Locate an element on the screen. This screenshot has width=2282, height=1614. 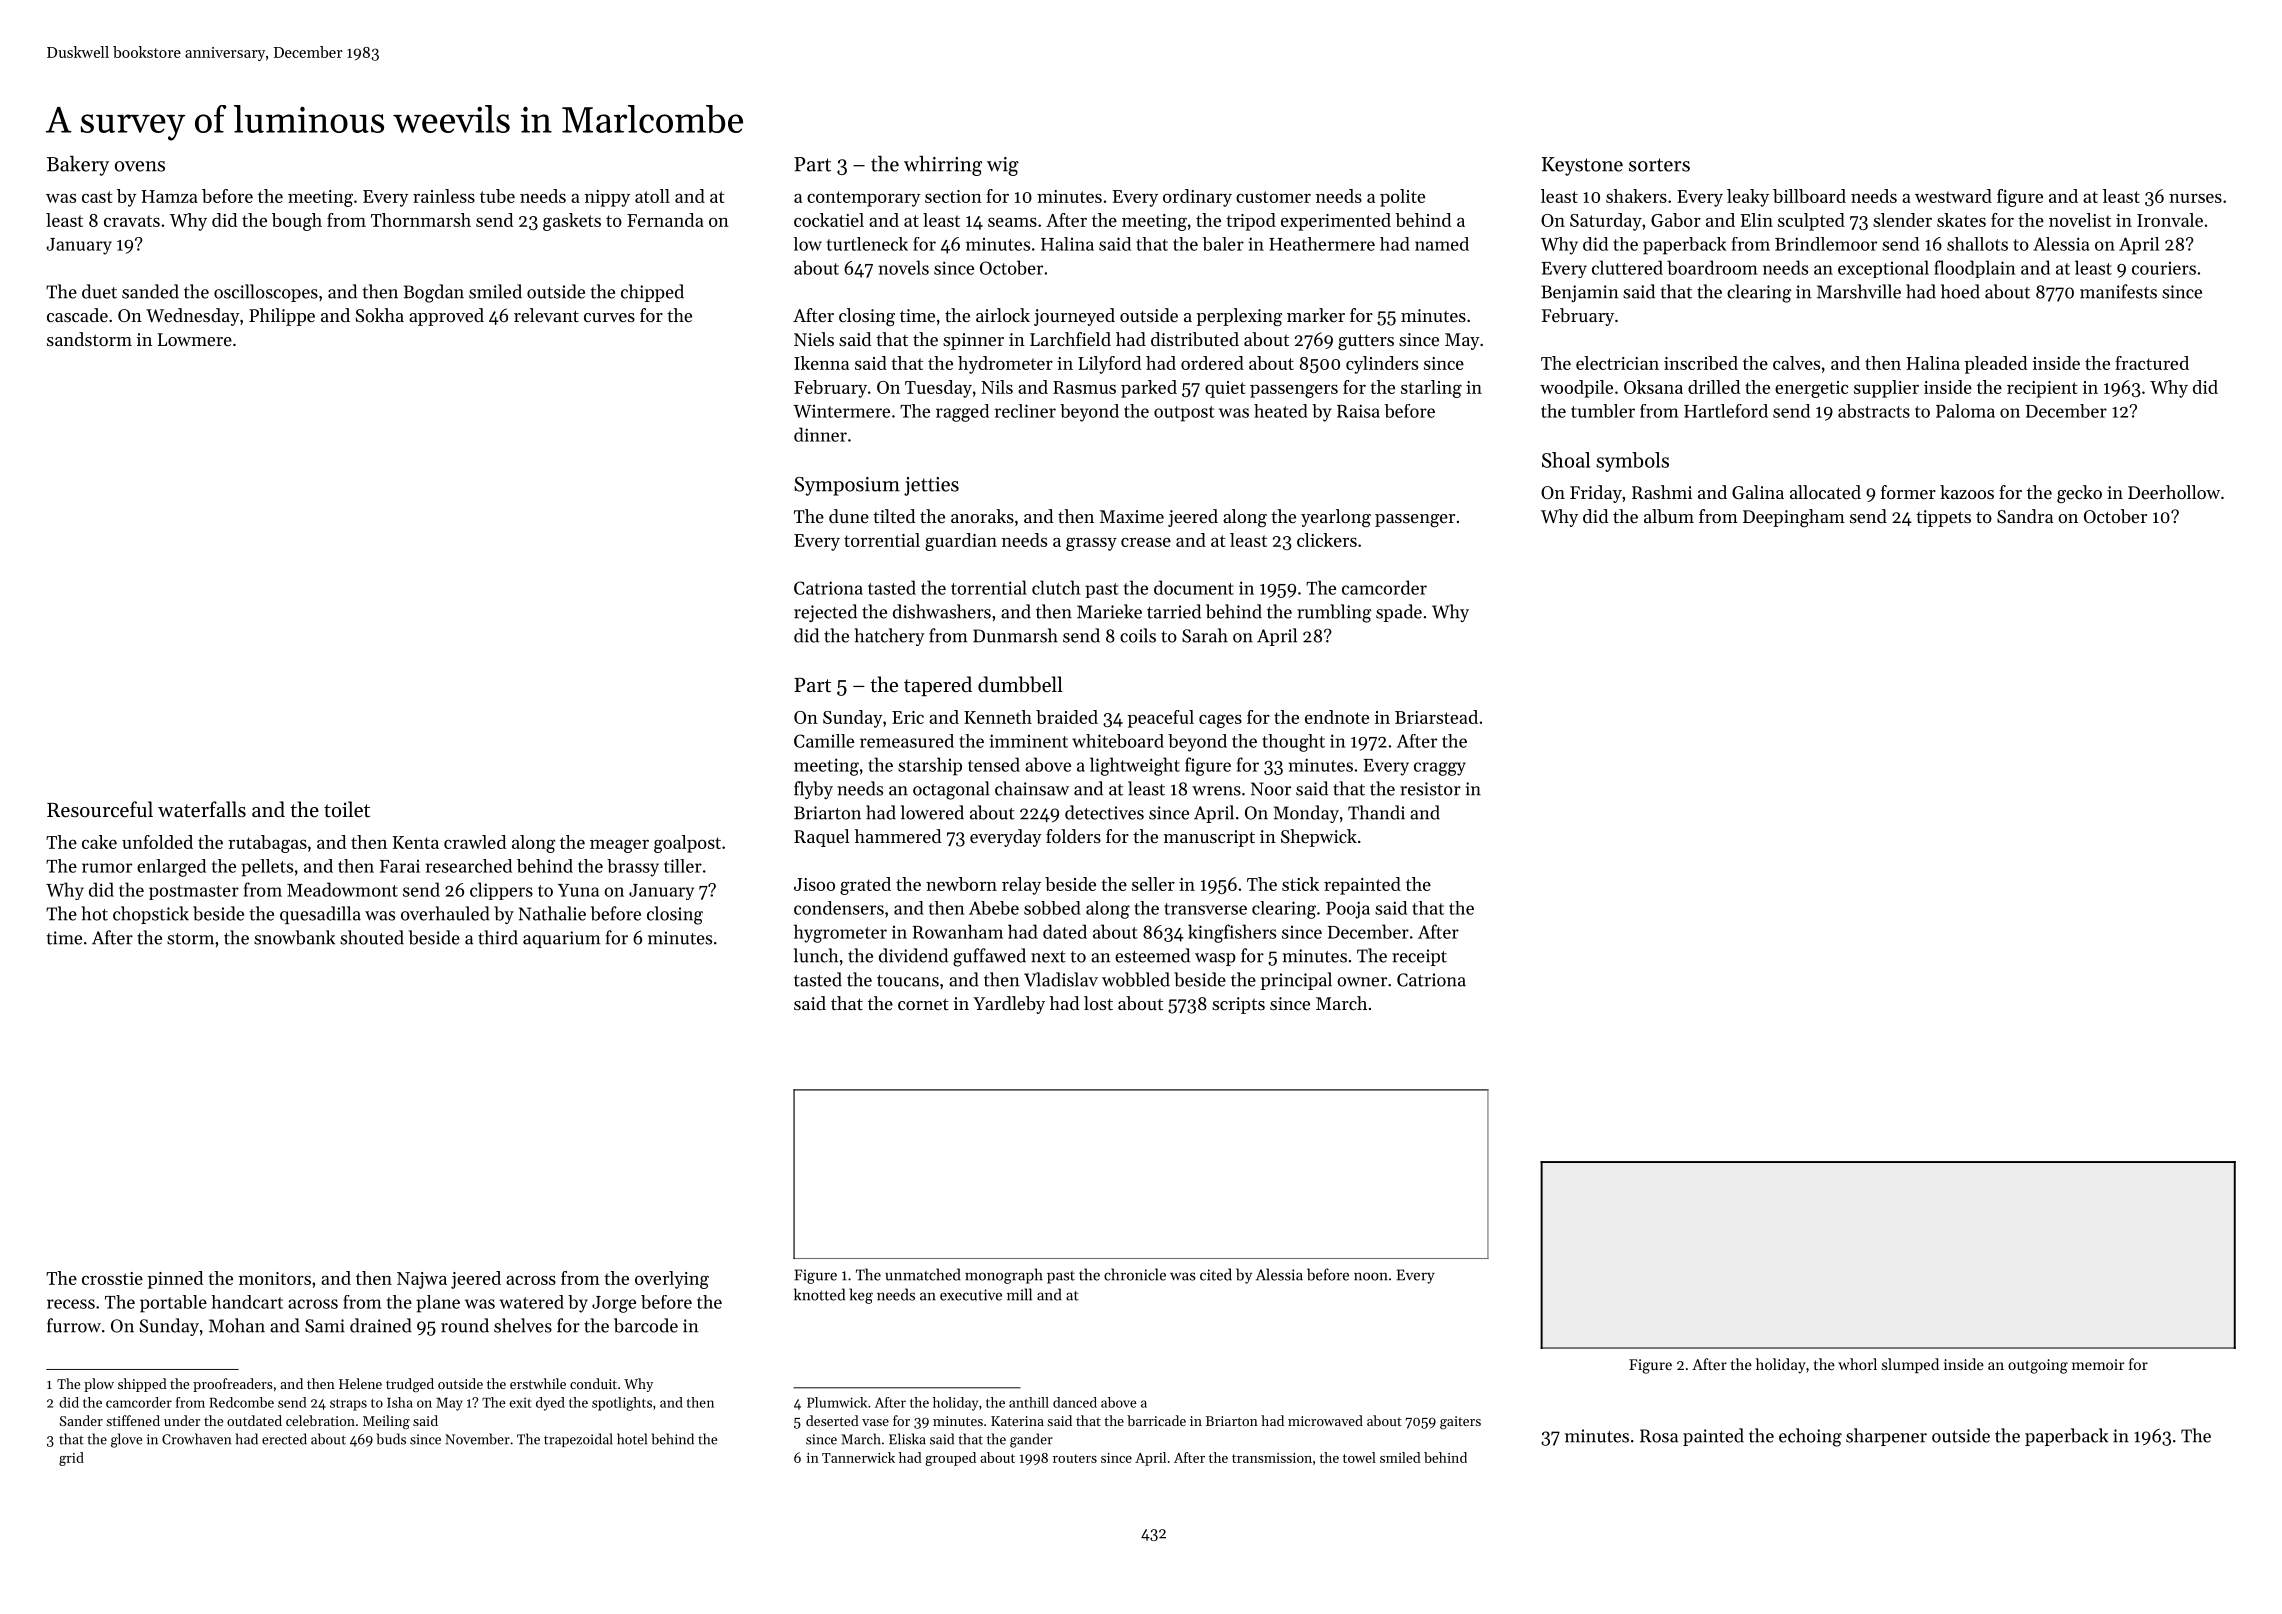
receipt is located at coordinates (1419, 957).
